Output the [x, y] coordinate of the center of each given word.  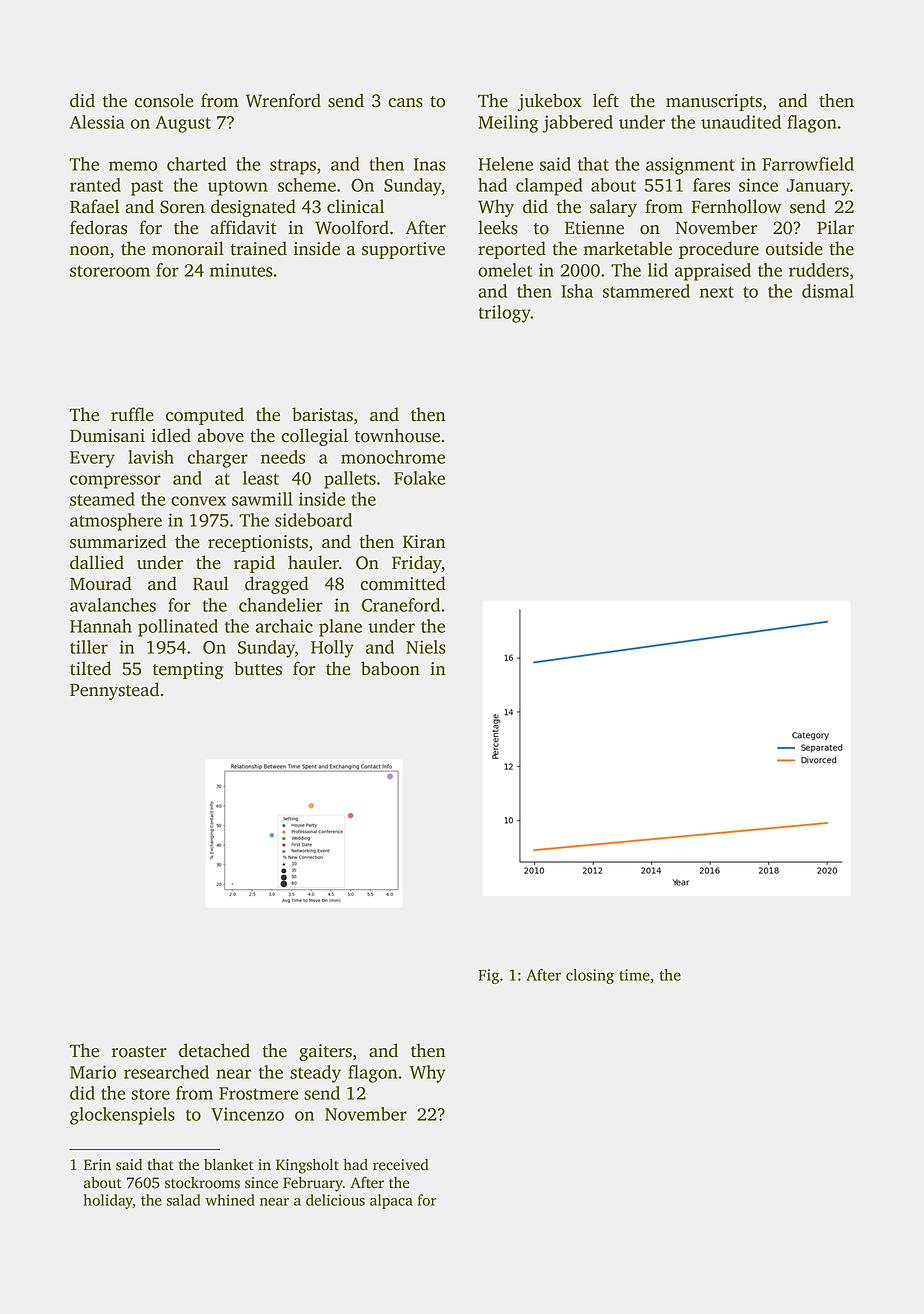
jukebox [549, 102]
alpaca [391, 1201]
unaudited [741, 122]
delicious [335, 1200]
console [164, 100]
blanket [228, 1164]
